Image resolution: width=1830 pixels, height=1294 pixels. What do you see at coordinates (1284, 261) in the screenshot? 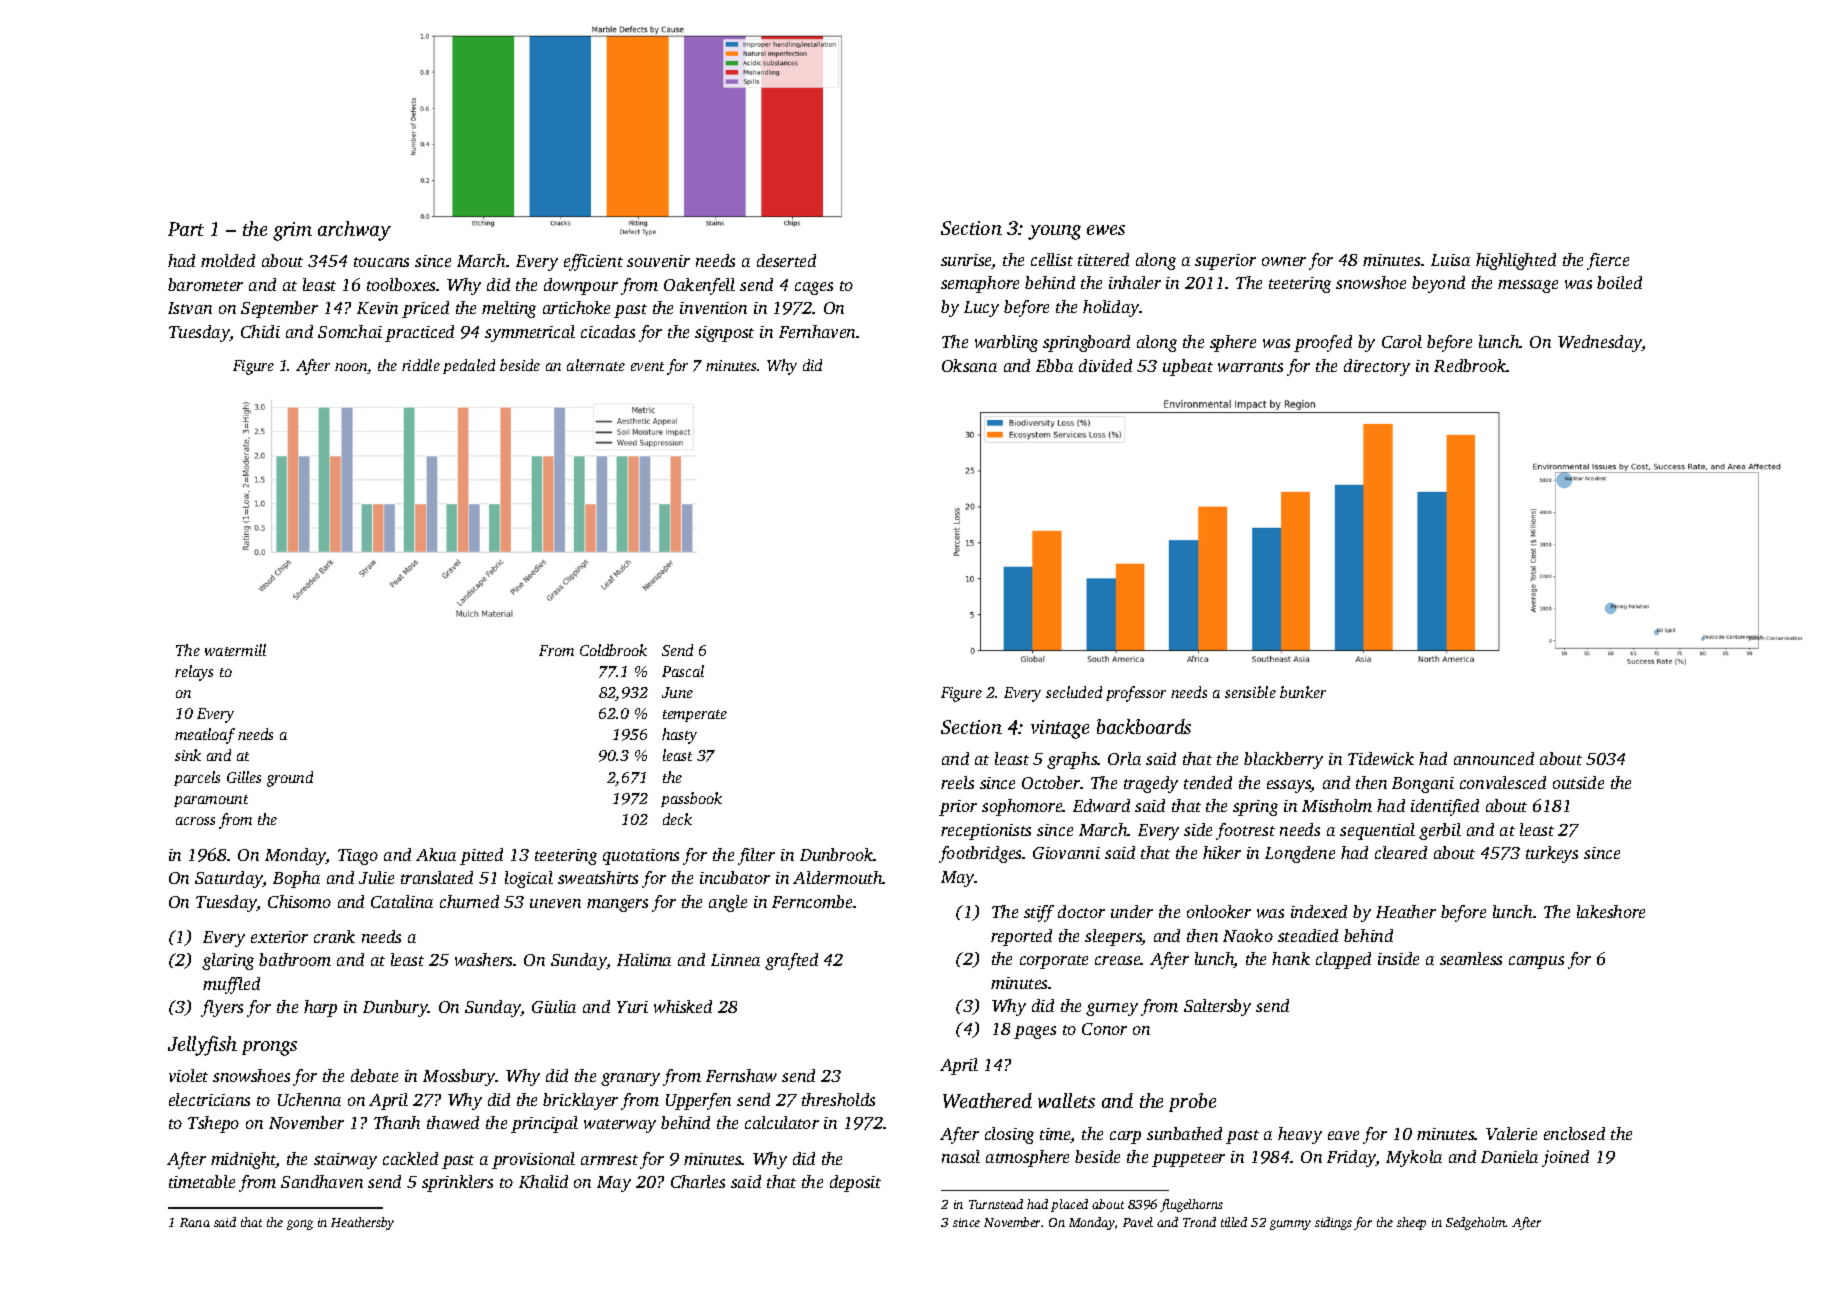
I see `owner` at bounding box center [1284, 261].
